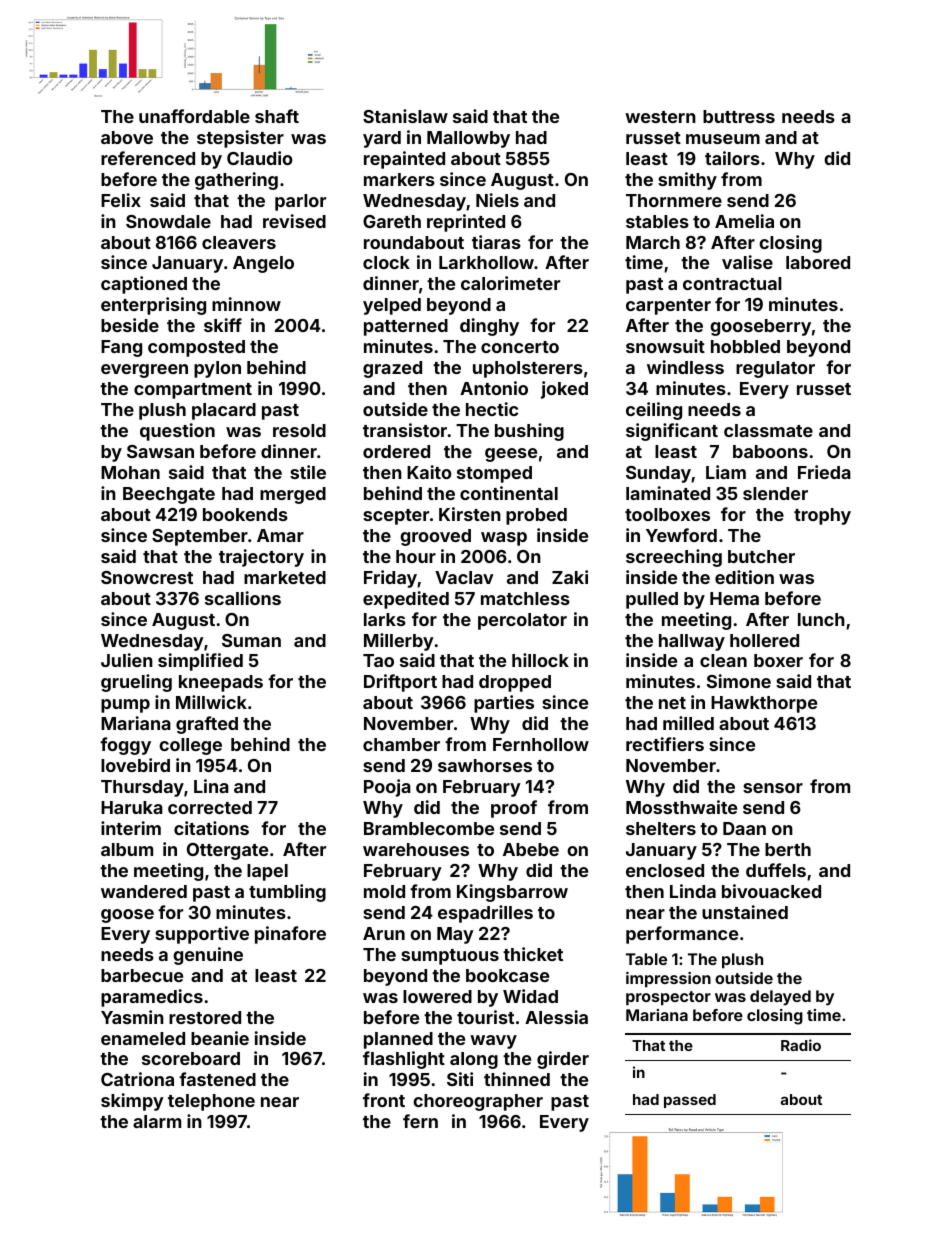 This screenshot has height=1233, width=952. Describe the element at coordinates (668, 307) in the screenshot. I see `carpenter` at that location.
